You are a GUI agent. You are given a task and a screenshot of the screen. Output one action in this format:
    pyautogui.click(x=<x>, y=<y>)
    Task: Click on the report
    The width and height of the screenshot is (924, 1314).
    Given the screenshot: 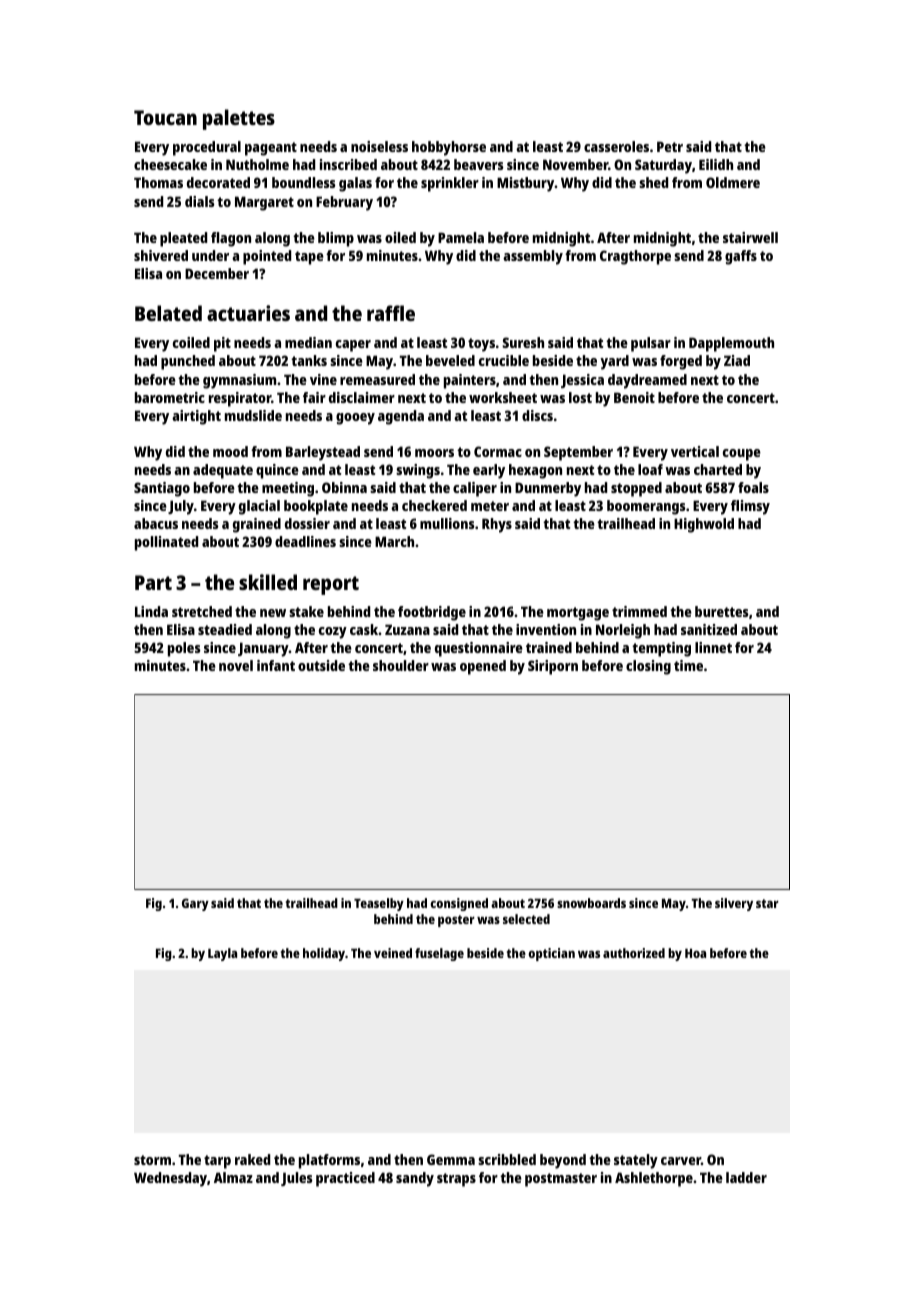 What is the action you would take?
    pyautogui.click(x=331, y=585)
